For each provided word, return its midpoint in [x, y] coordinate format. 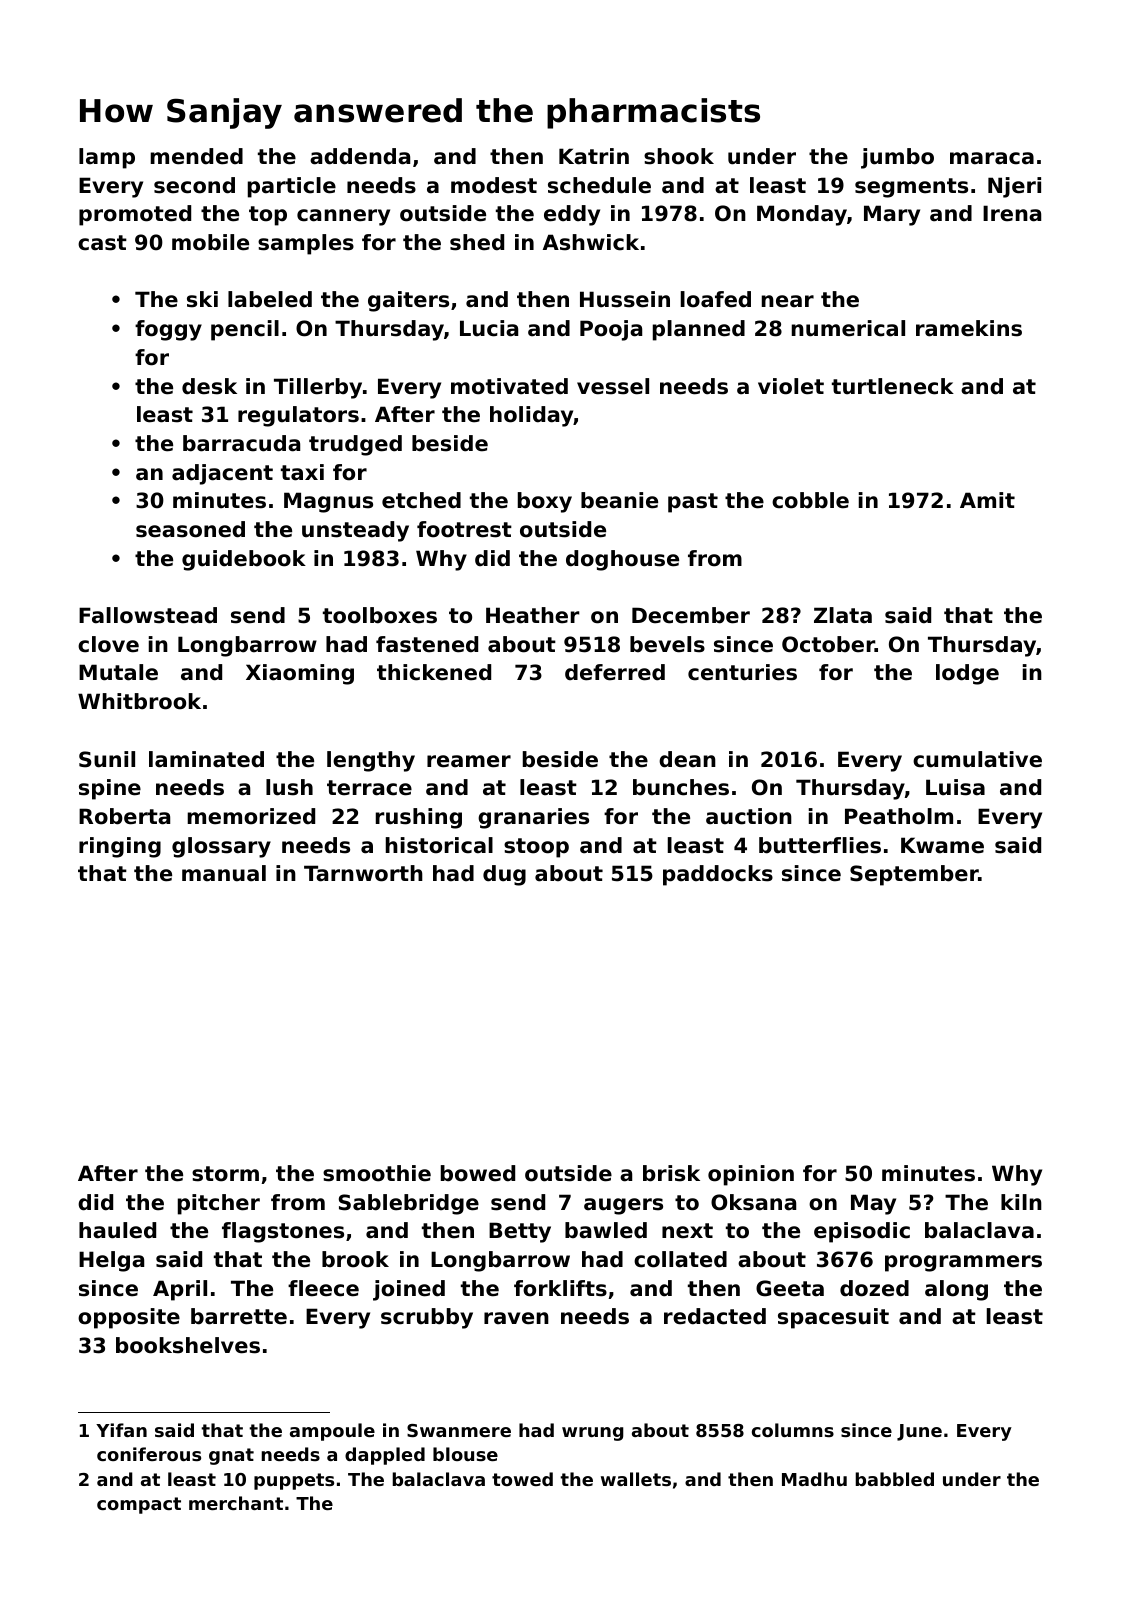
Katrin [594, 156]
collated [680, 1259]
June [919, 1432]
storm [225, 1174]
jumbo [897, 158]
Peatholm [899, 816]
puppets [294, 1481]
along [956, 1290]
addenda [360, 156]
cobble [810, 500]
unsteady [355, 531]
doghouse [622, 560]
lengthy [371, 761]
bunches [681, 787]
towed [522, 1479]
